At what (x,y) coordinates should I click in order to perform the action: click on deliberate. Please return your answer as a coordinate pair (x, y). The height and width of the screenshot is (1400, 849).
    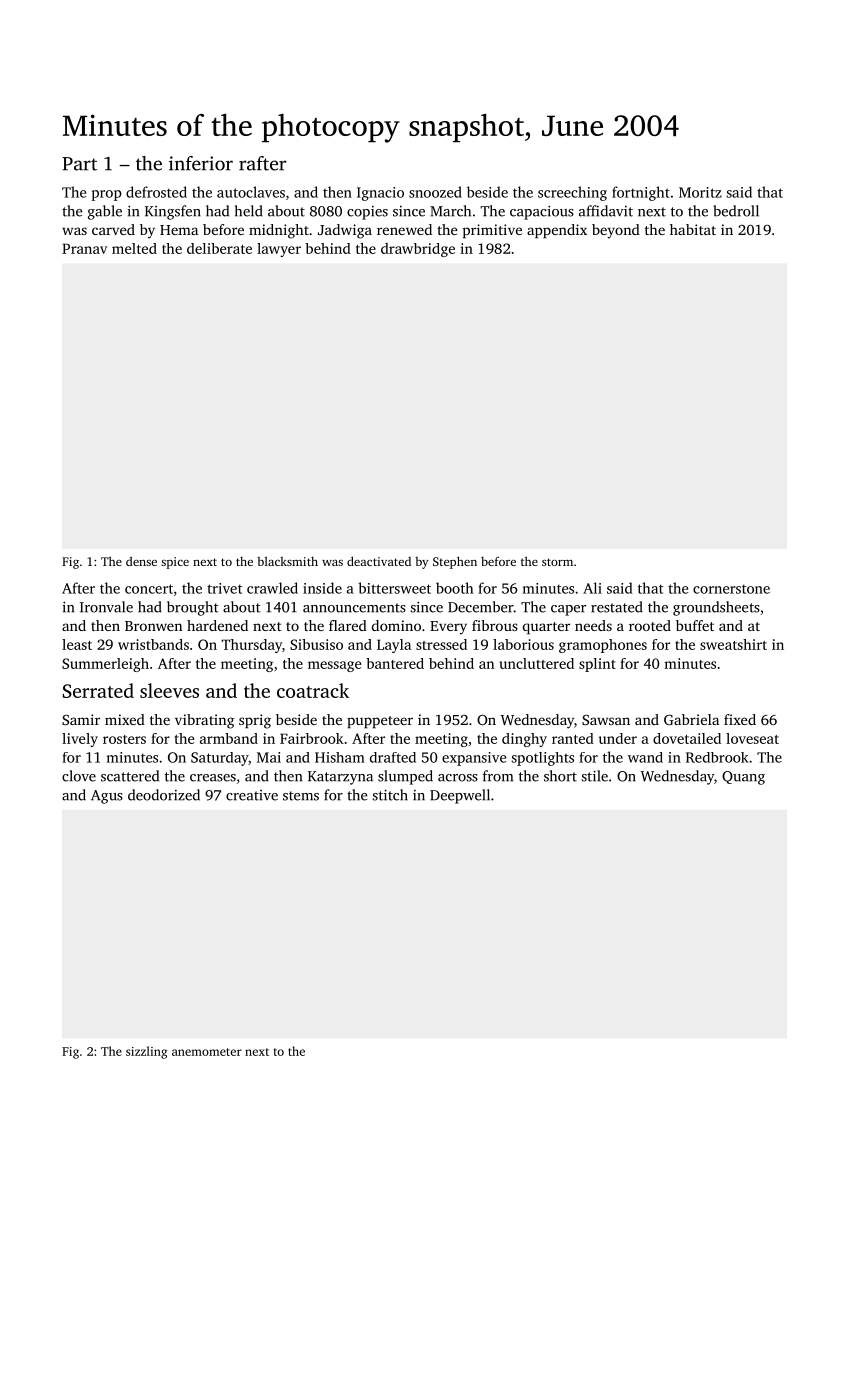
    Looking at the image, I should click on (219, 248).
